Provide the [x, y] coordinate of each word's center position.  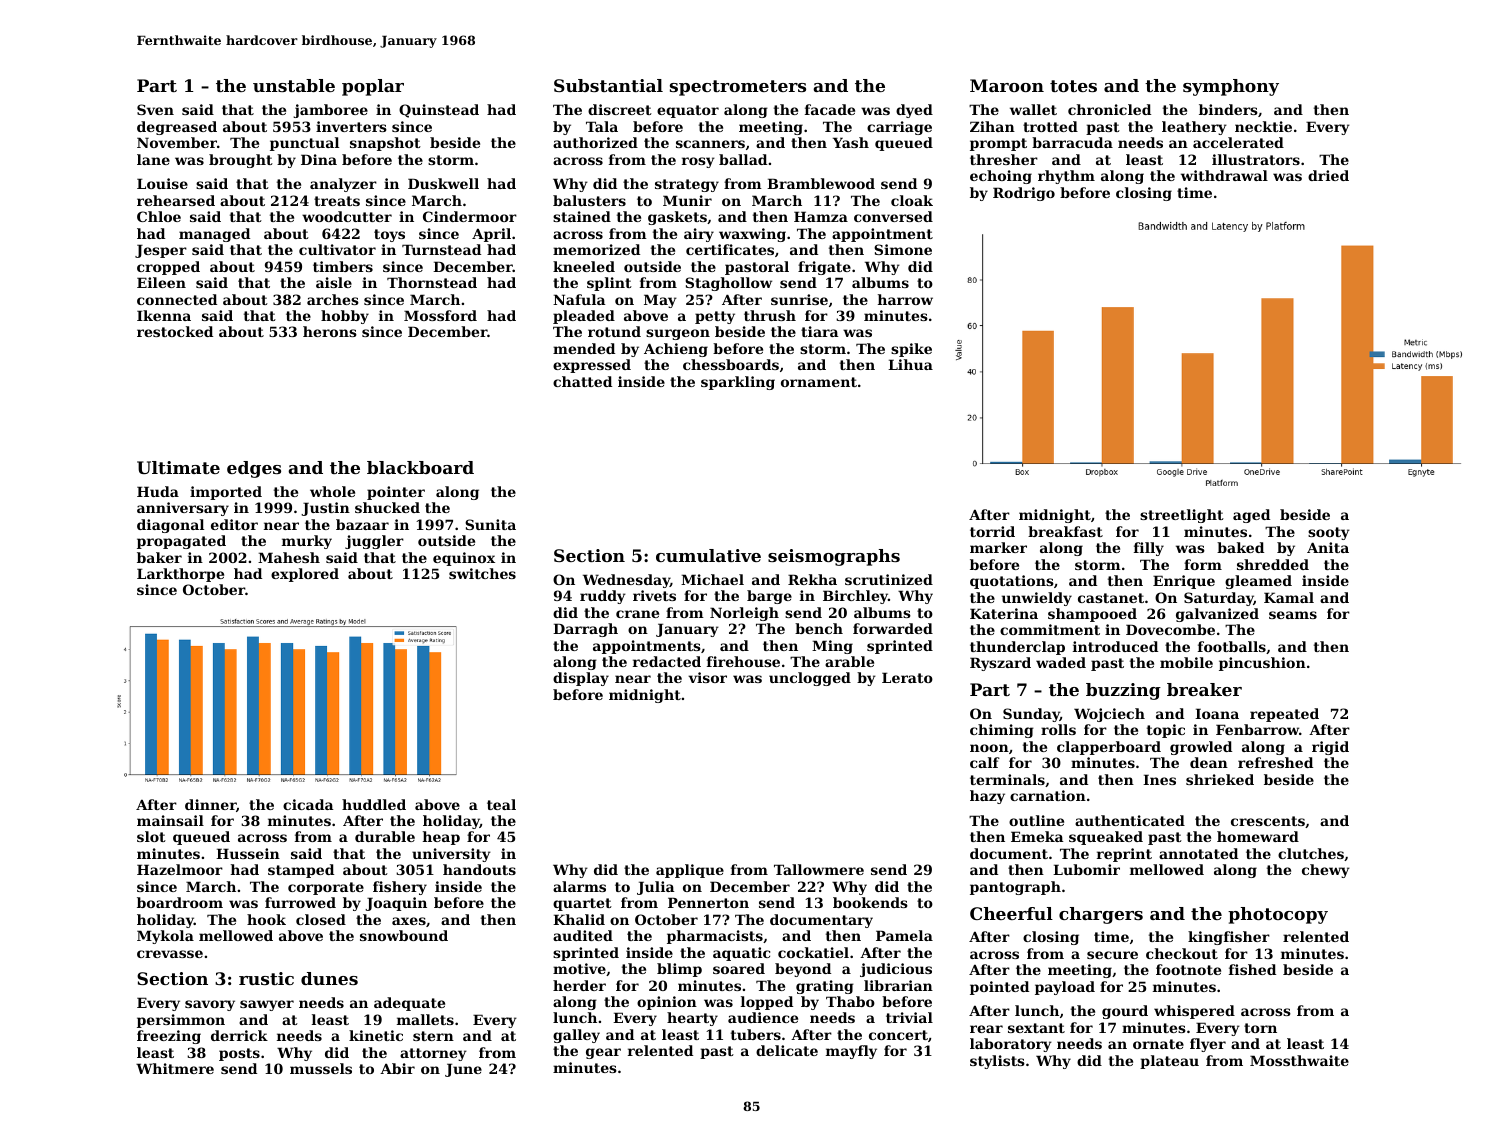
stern [433, 1036]
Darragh [585, 630]
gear [603, 1053]
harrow [905, 299]
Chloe [159, 216]
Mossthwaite [1299, 1060]
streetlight [1182, 516]
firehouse [743, 661]
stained [582, 216]
